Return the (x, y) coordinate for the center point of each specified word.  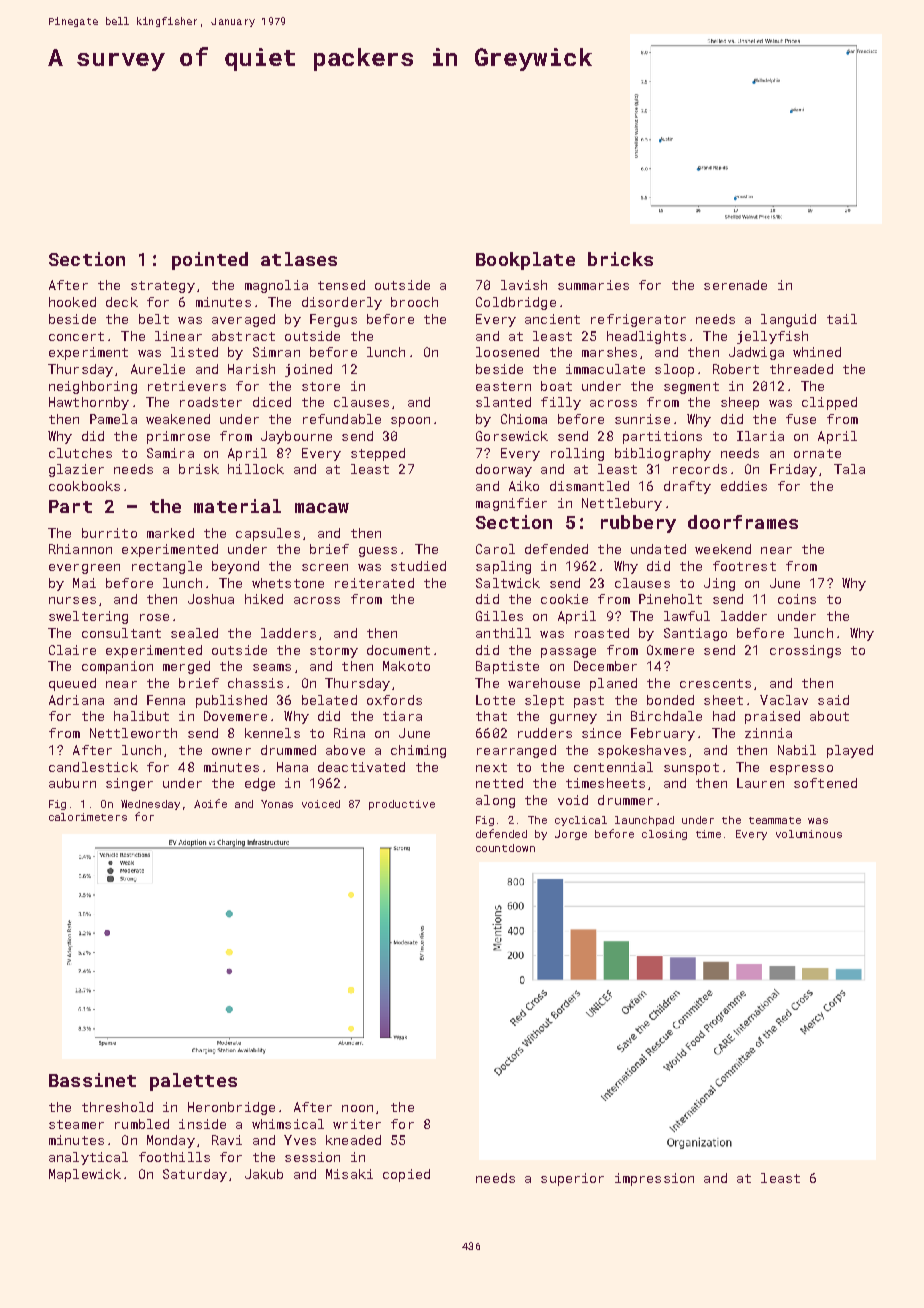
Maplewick (85, 1175)
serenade (735, 285)
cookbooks (84, 486)
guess (378, 552)
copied (406, 1175)
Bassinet (92, 1080)
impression (654, 1179)
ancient (552, 319)
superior (572, 1179)
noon (357, 1108)
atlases (299, 259)
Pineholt (670, 599)
